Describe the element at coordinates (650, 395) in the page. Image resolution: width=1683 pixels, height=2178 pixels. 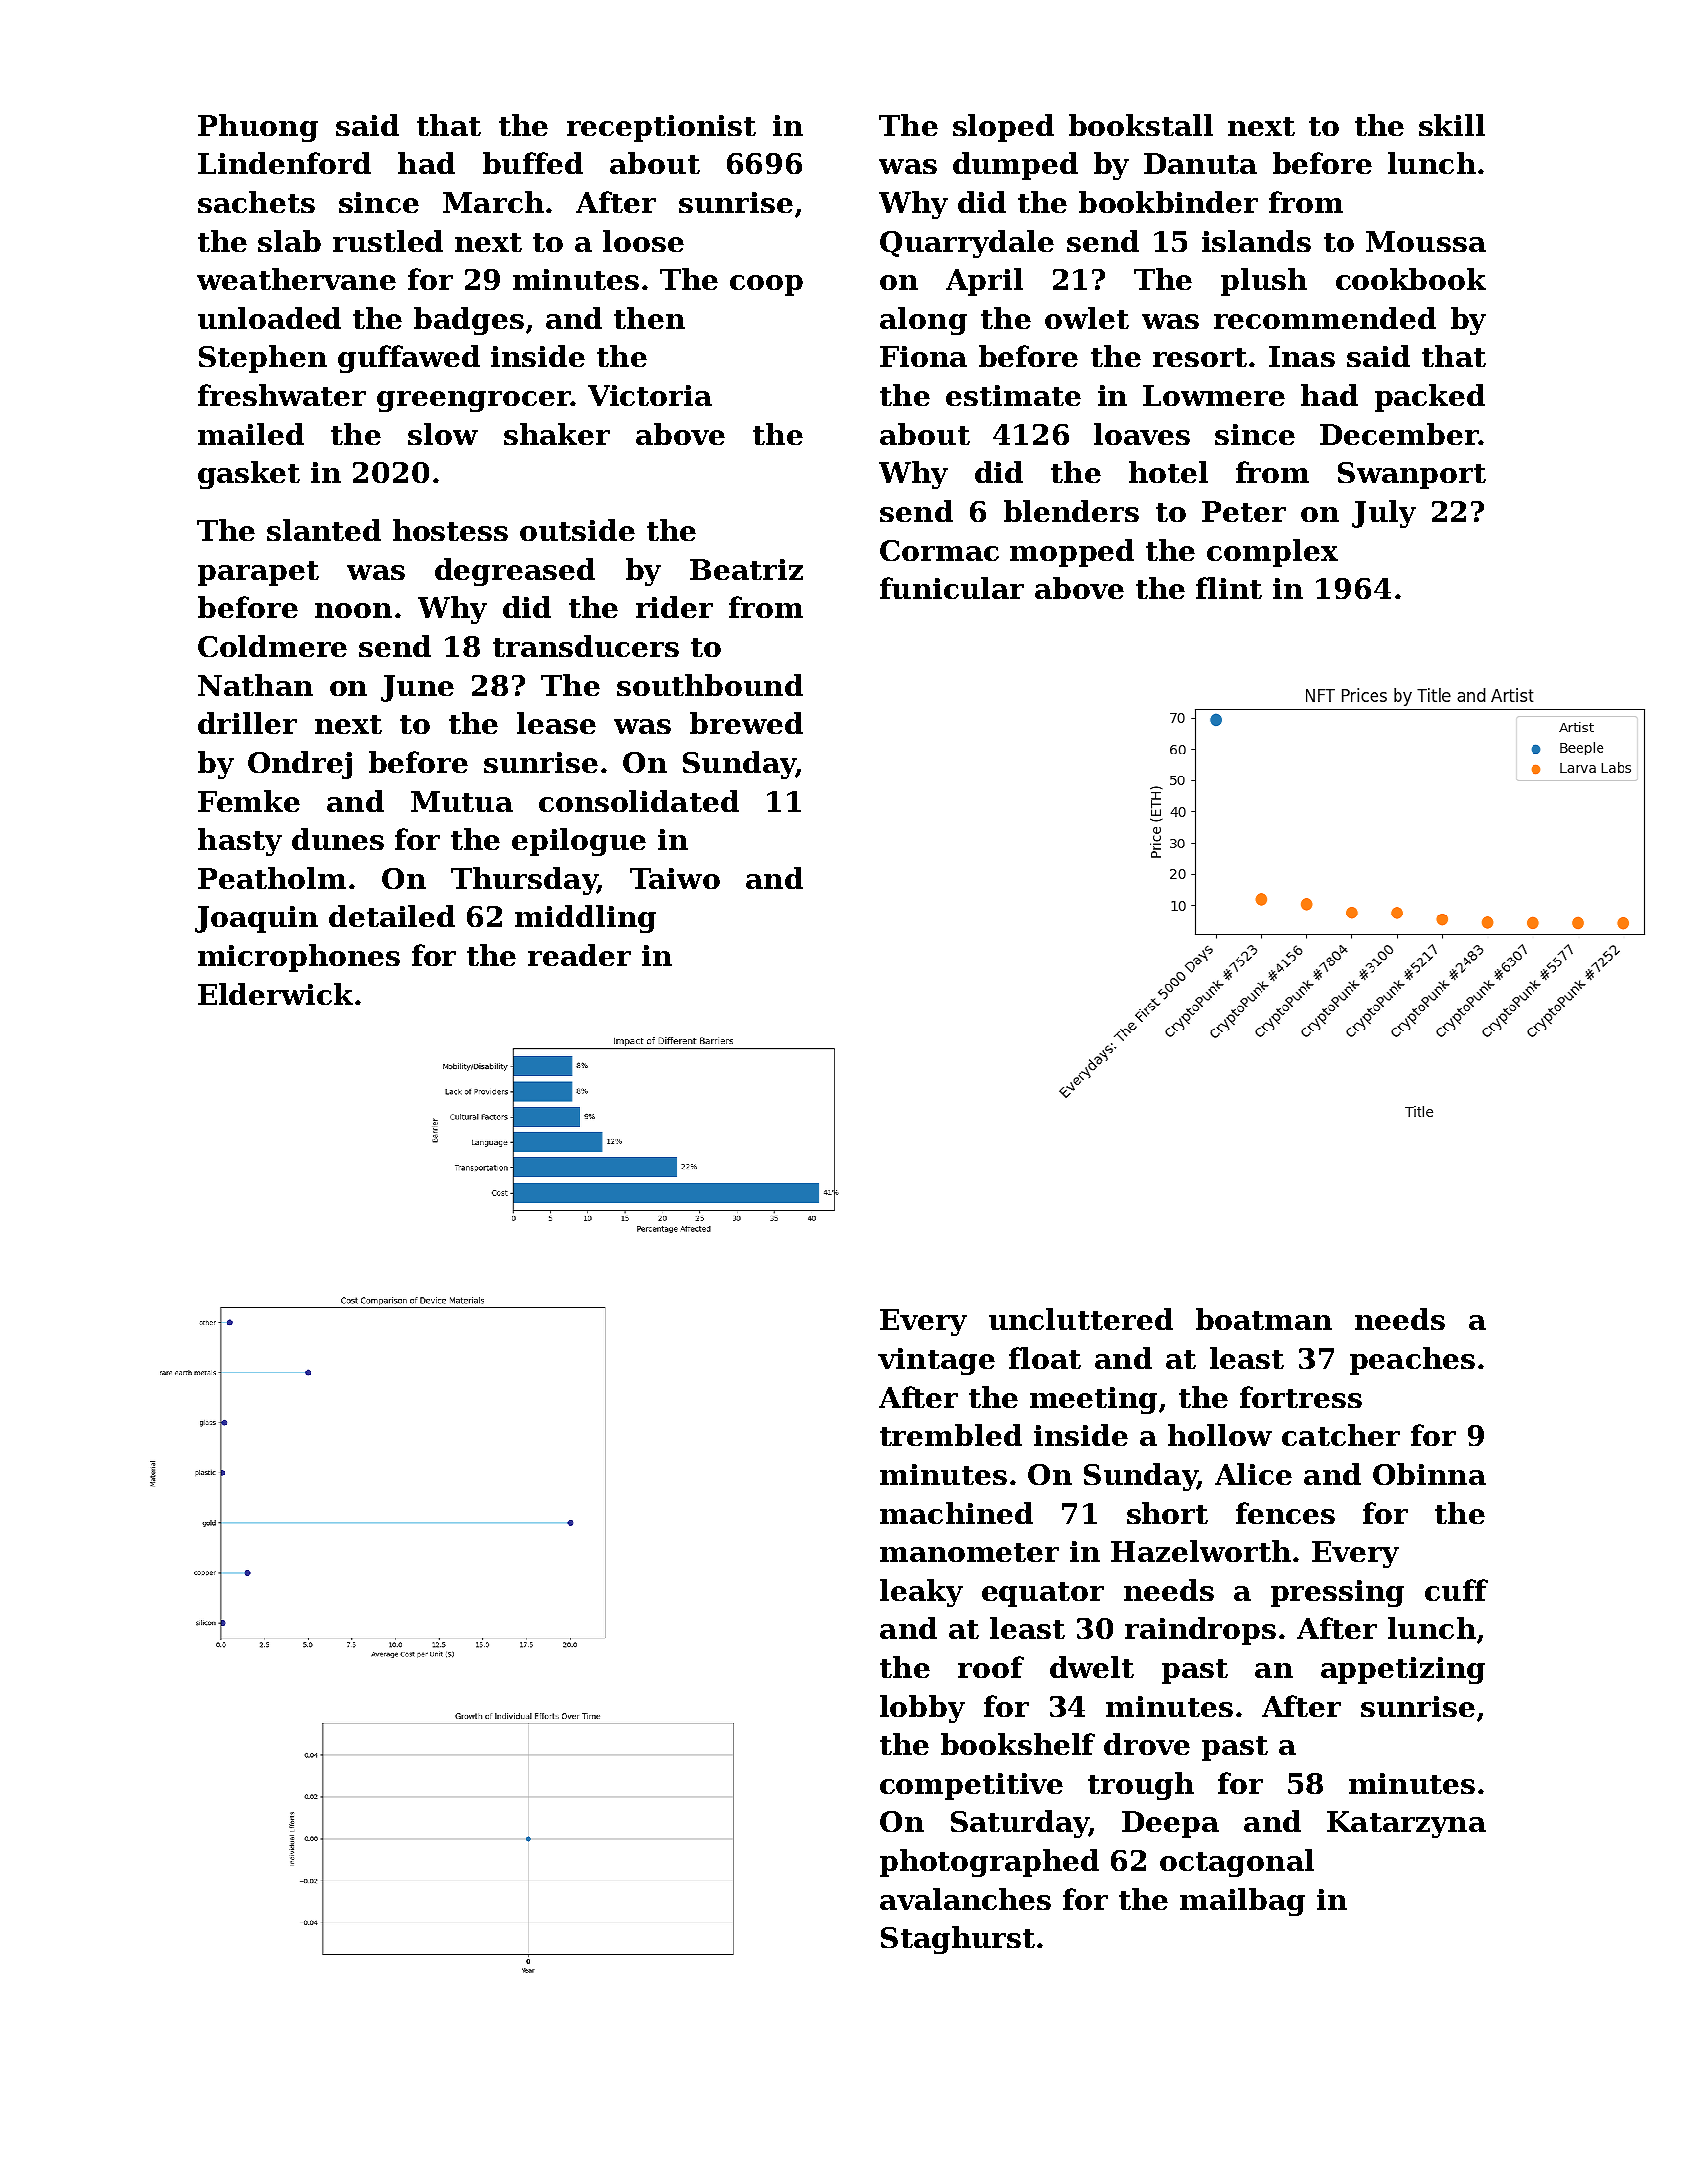
I see `Victoria` at that location.
